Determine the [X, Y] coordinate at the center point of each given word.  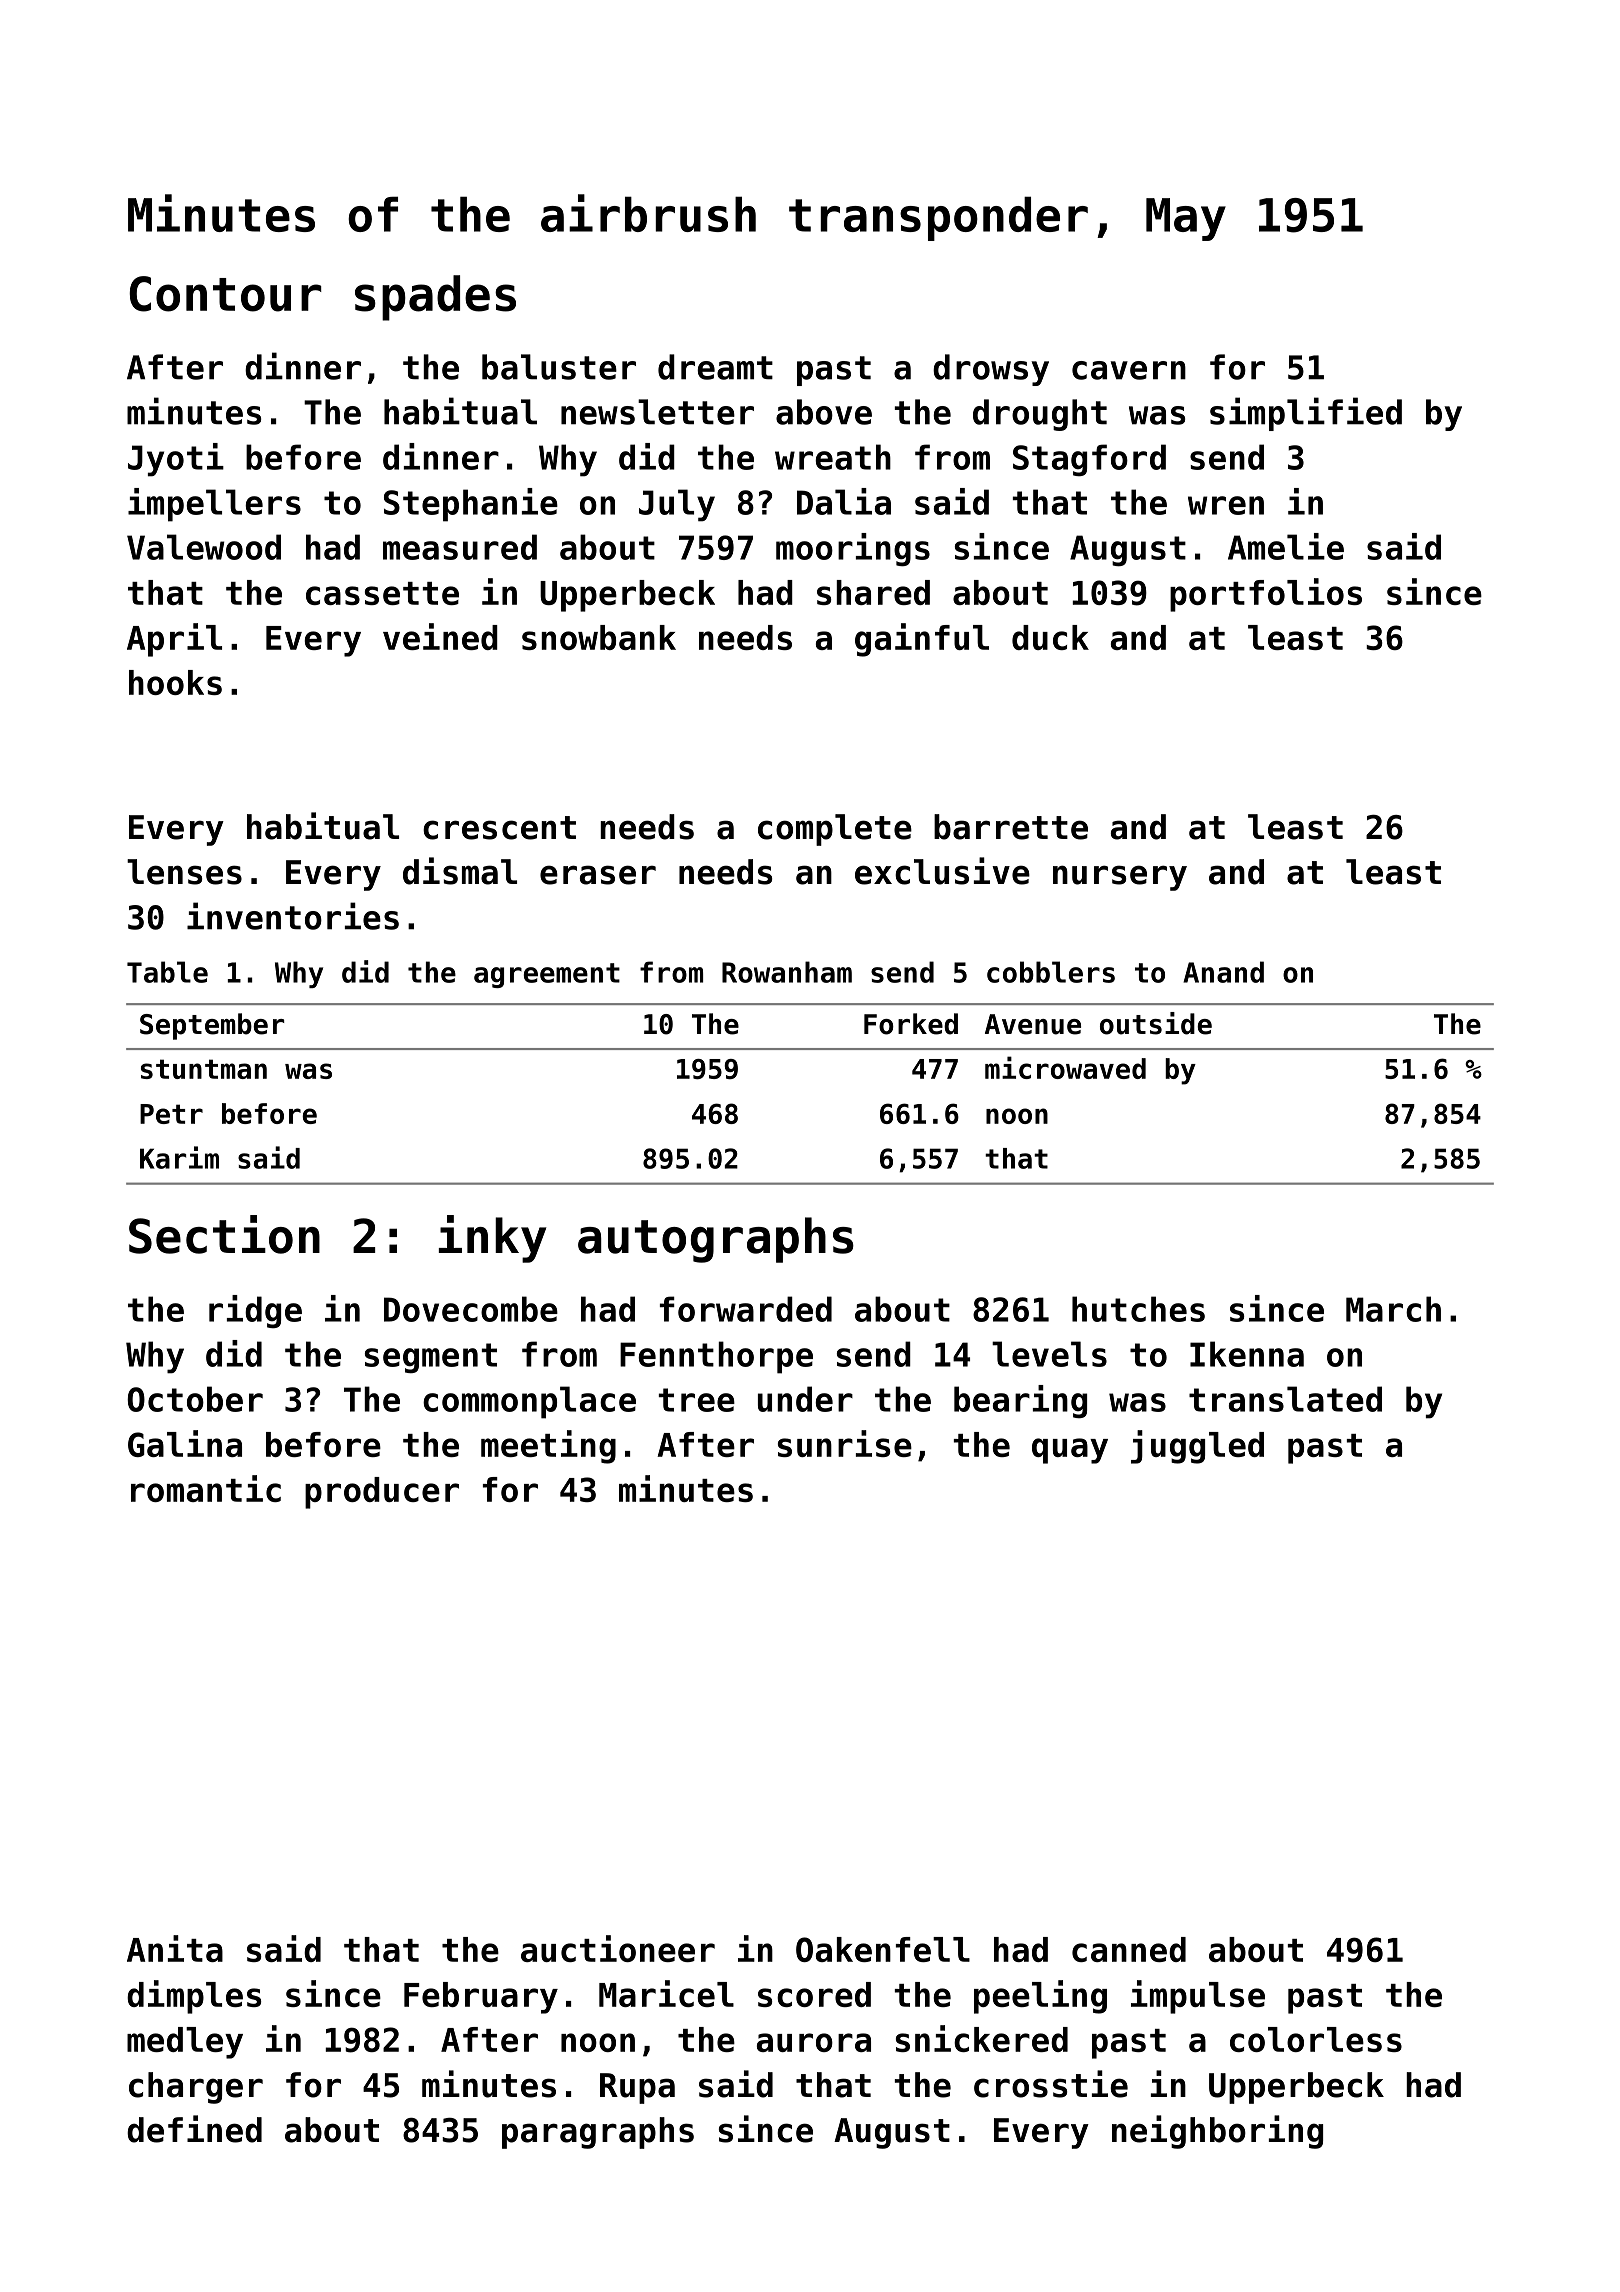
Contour [225, 294]
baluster [559, 367]
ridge [255, 1311]
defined [194, 2129]
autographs [716, 1240]
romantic [206, 1488]
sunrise [845, 1443]
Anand [1223, 972]
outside [1156, 1023]
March [1393, 1309]
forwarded [746, 1309]
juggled [1197, 1447]
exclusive [942, 871]
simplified [1306, 414]
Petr [171, 1114]
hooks [175, 682]
